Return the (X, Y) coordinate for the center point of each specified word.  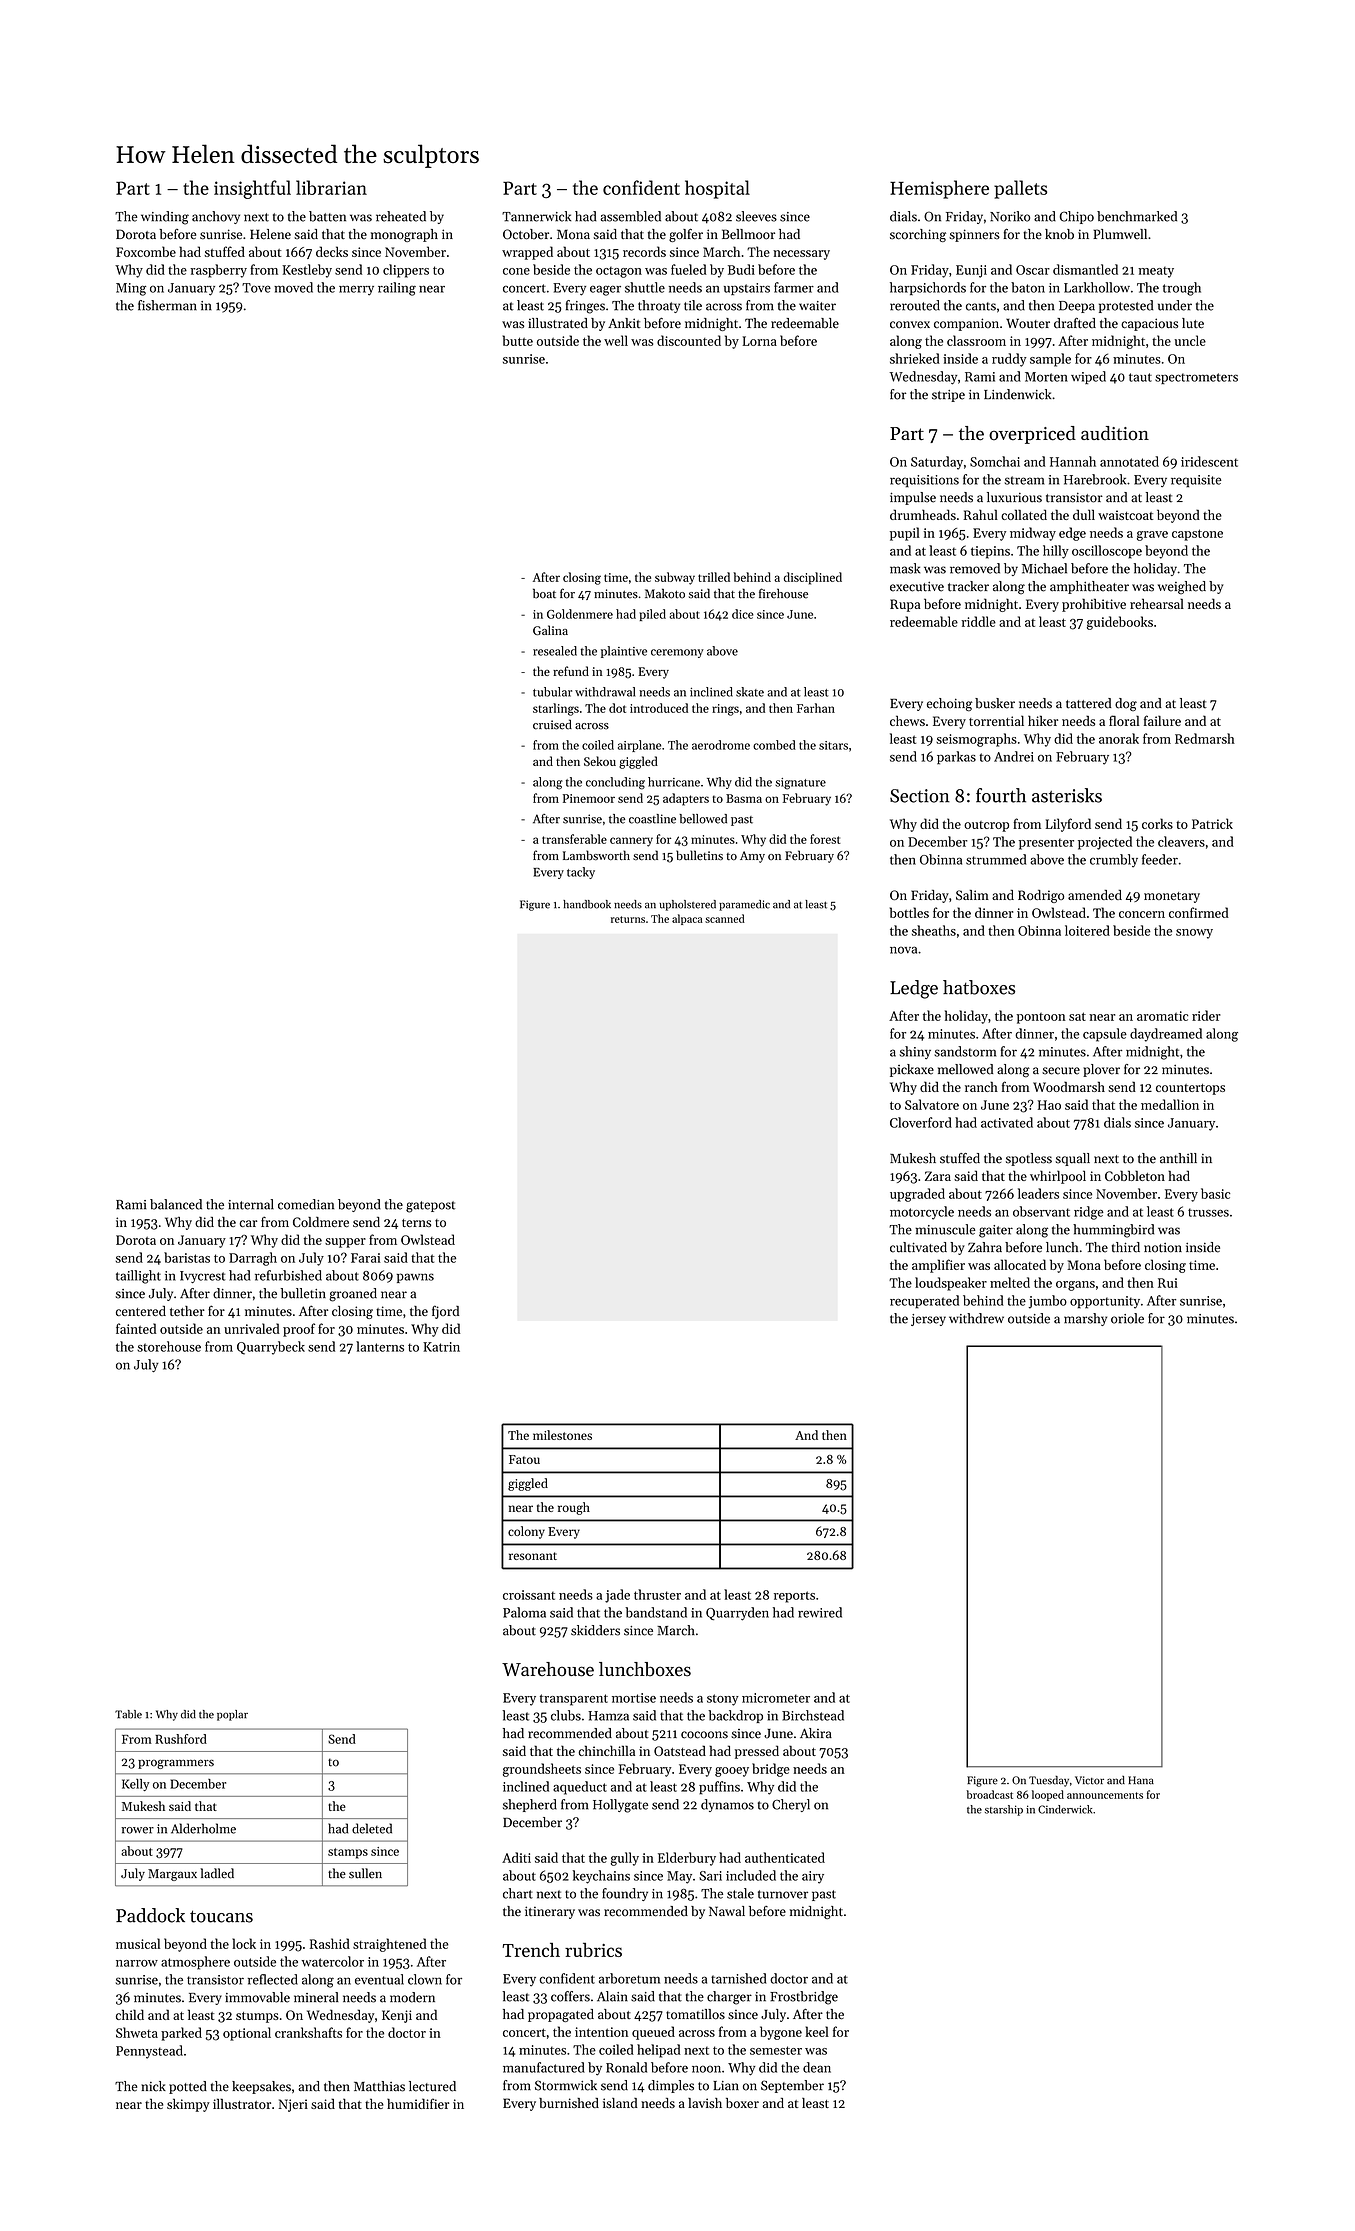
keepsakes (261, 2087)
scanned (725, 918)
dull (1084, 514)
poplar (232, 1715)
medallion (1170, 1104)
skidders (595, 1630)
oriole (1127, 1318)
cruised (552, 724)
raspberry (218, 271)
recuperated (924, 1302)
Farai (366, 1258)
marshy (1085, 1319)
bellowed (703, 819)
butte (518, 340)
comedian (306, 1204)
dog (1126, 704)
